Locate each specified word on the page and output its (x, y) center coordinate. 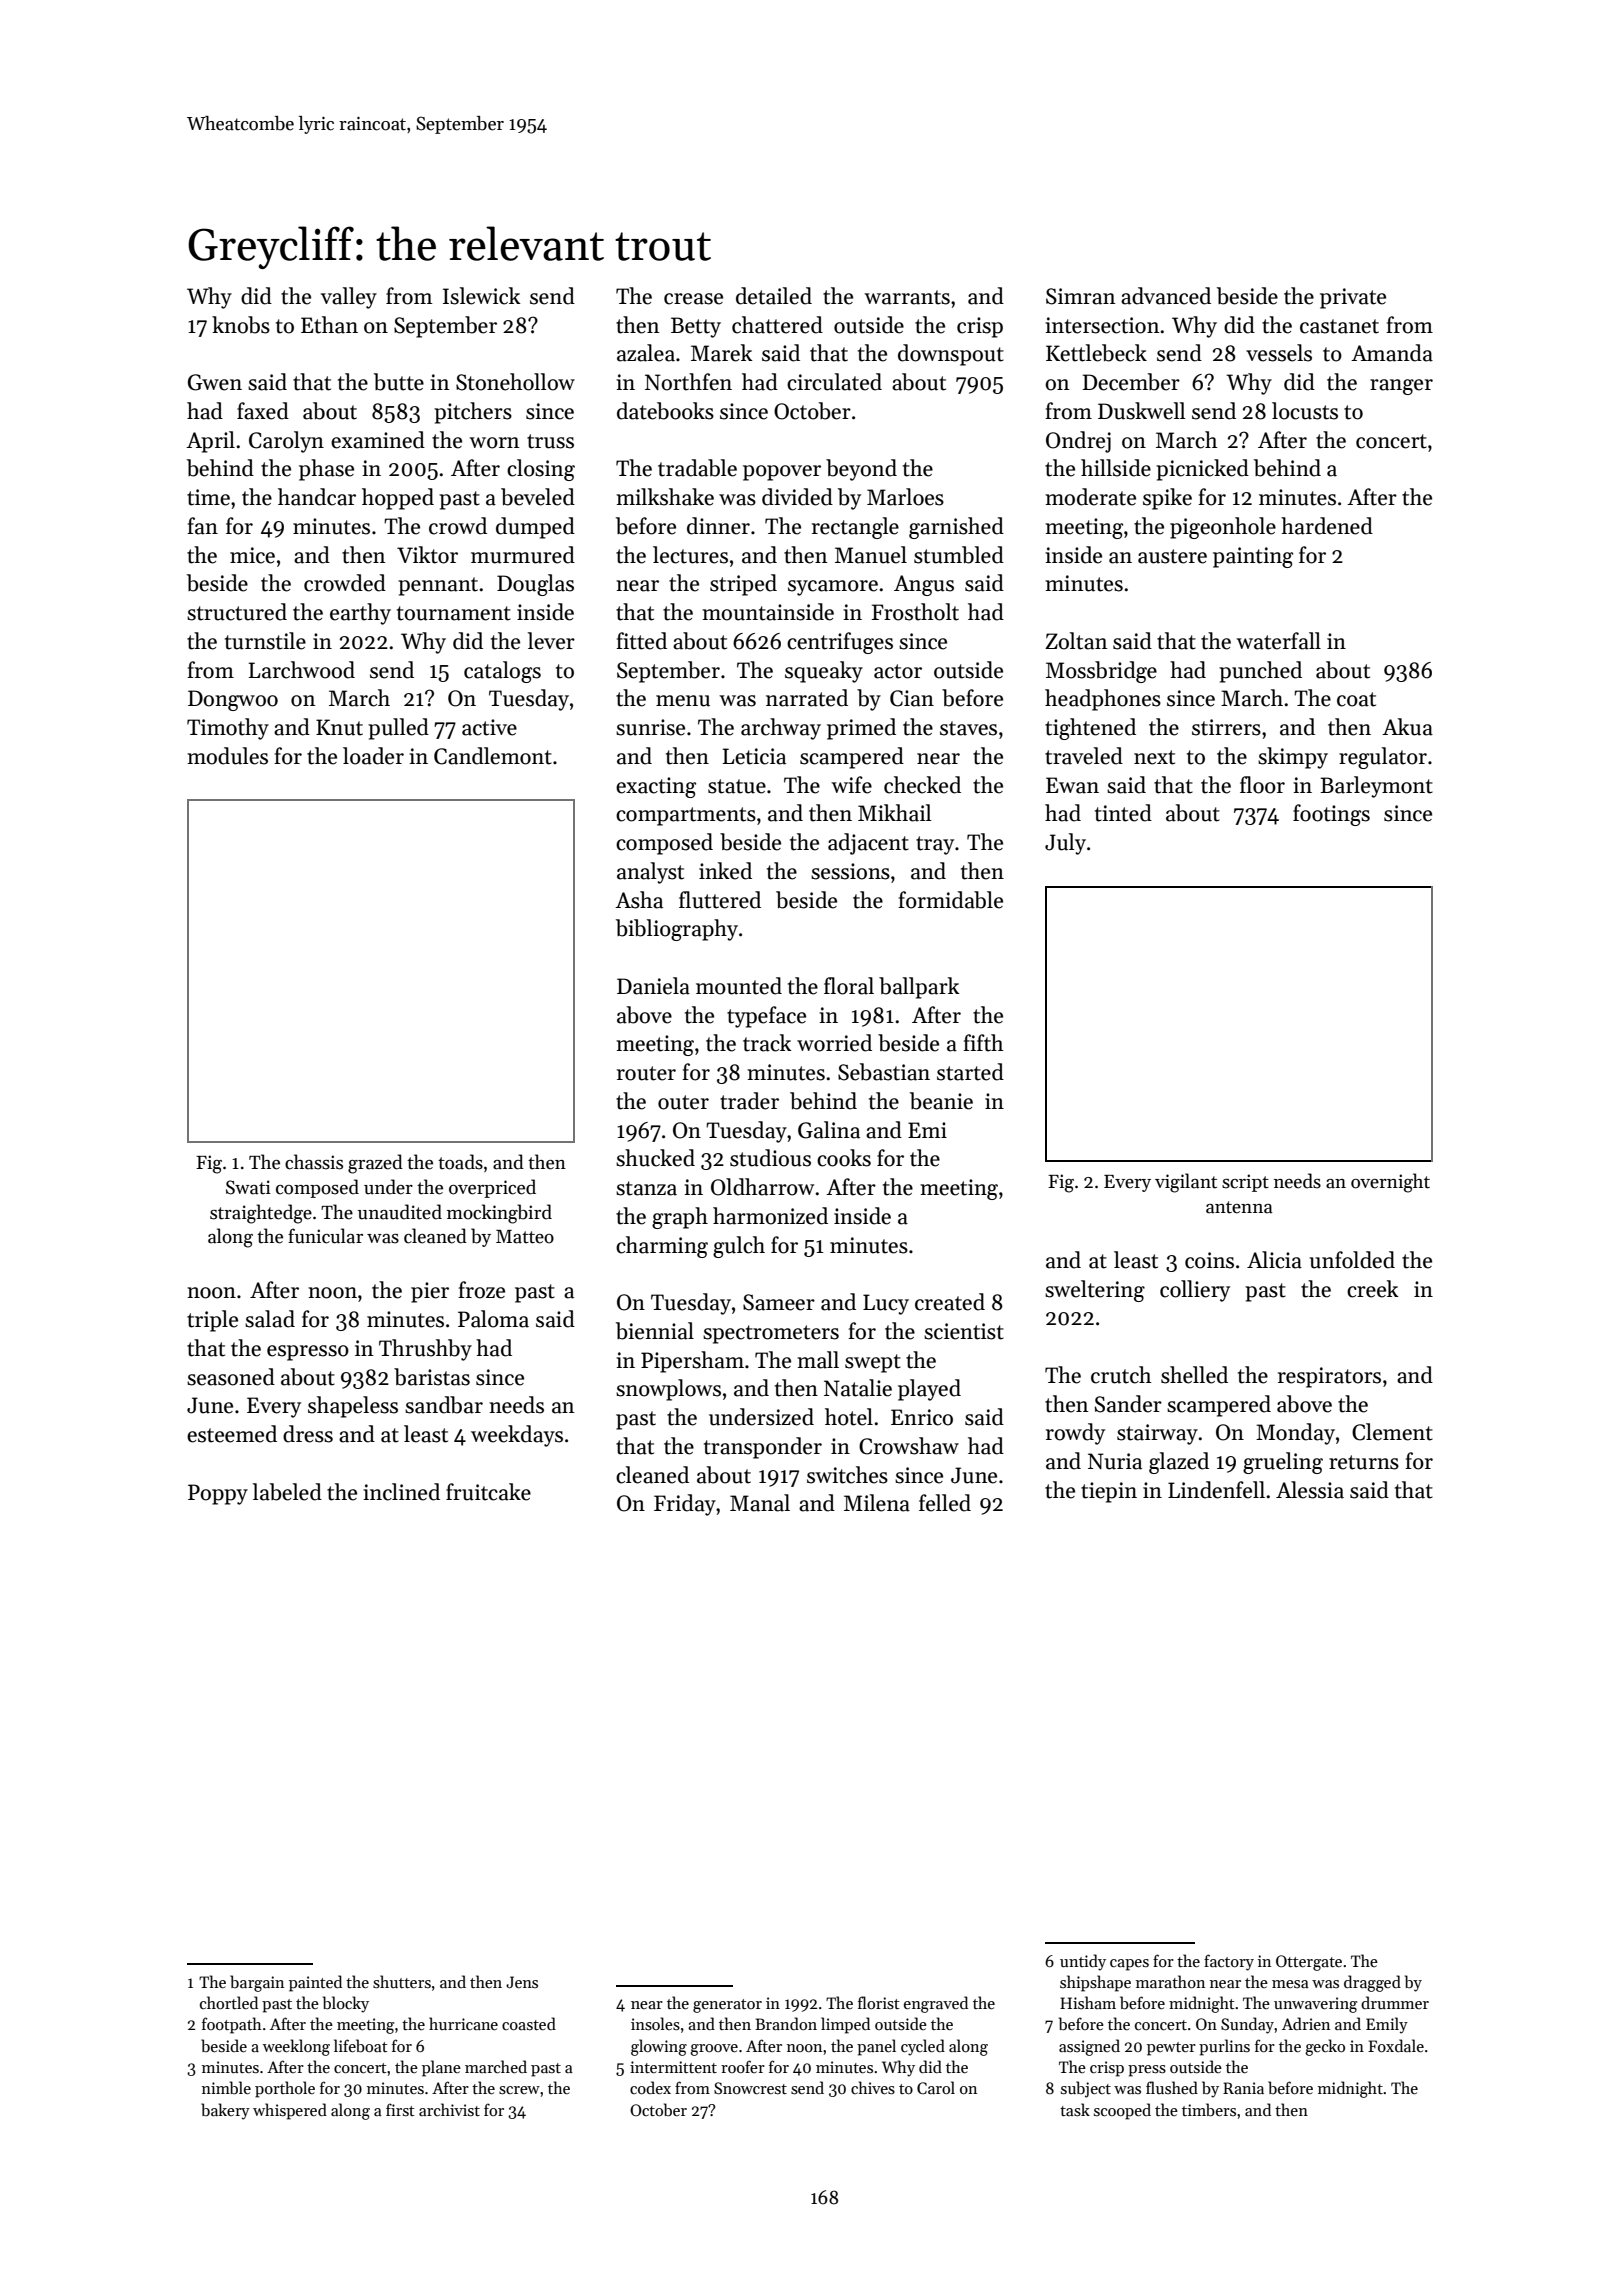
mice (252, 555)
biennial (655, 1331)
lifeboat (361, 2046)
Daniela (653, 986)
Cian (912, 698)
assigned (1089, 2047)
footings (1331, 815)
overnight (1390, 1183)
